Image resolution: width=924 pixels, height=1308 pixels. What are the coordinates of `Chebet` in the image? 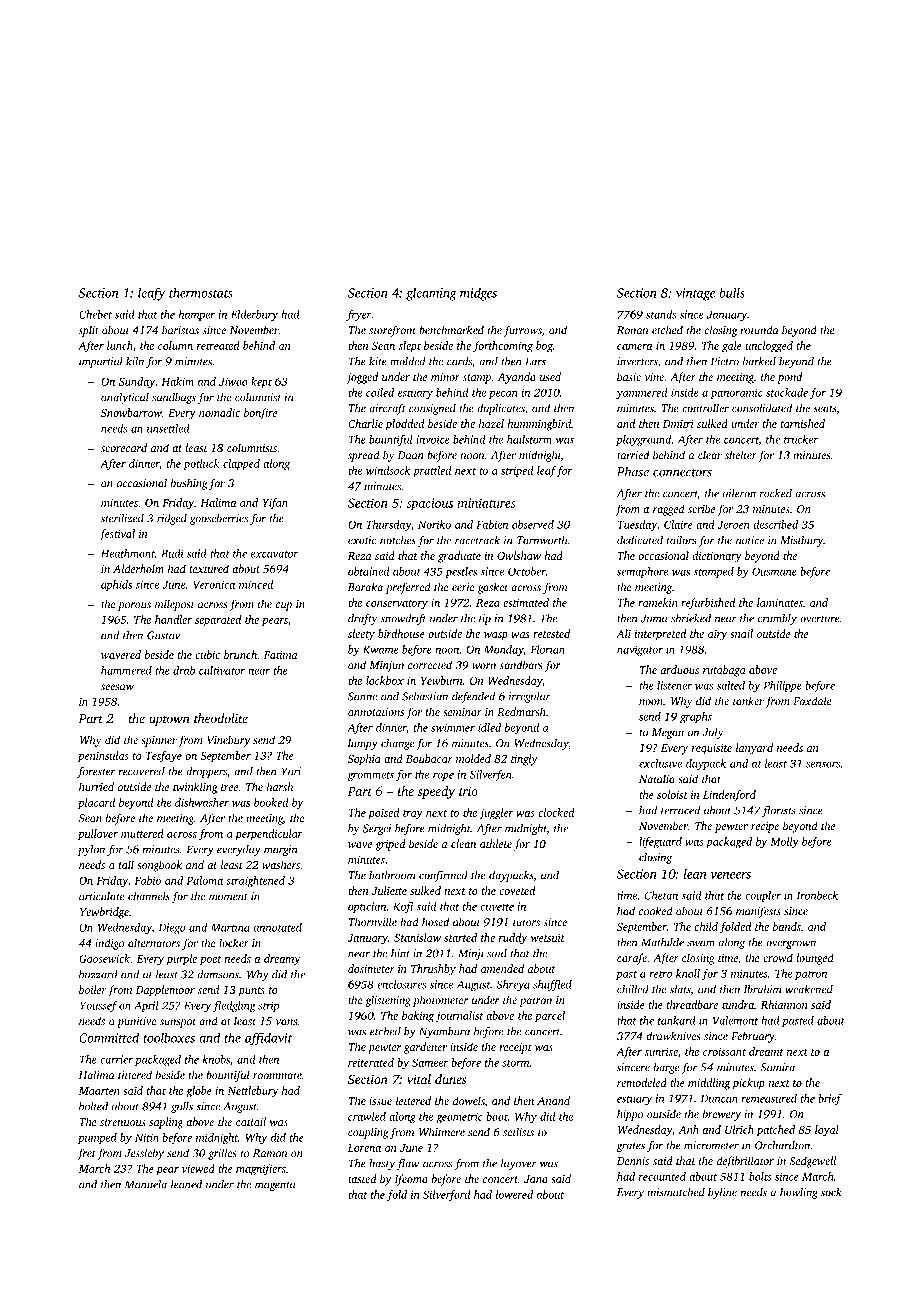 It's located at (95, 314).
